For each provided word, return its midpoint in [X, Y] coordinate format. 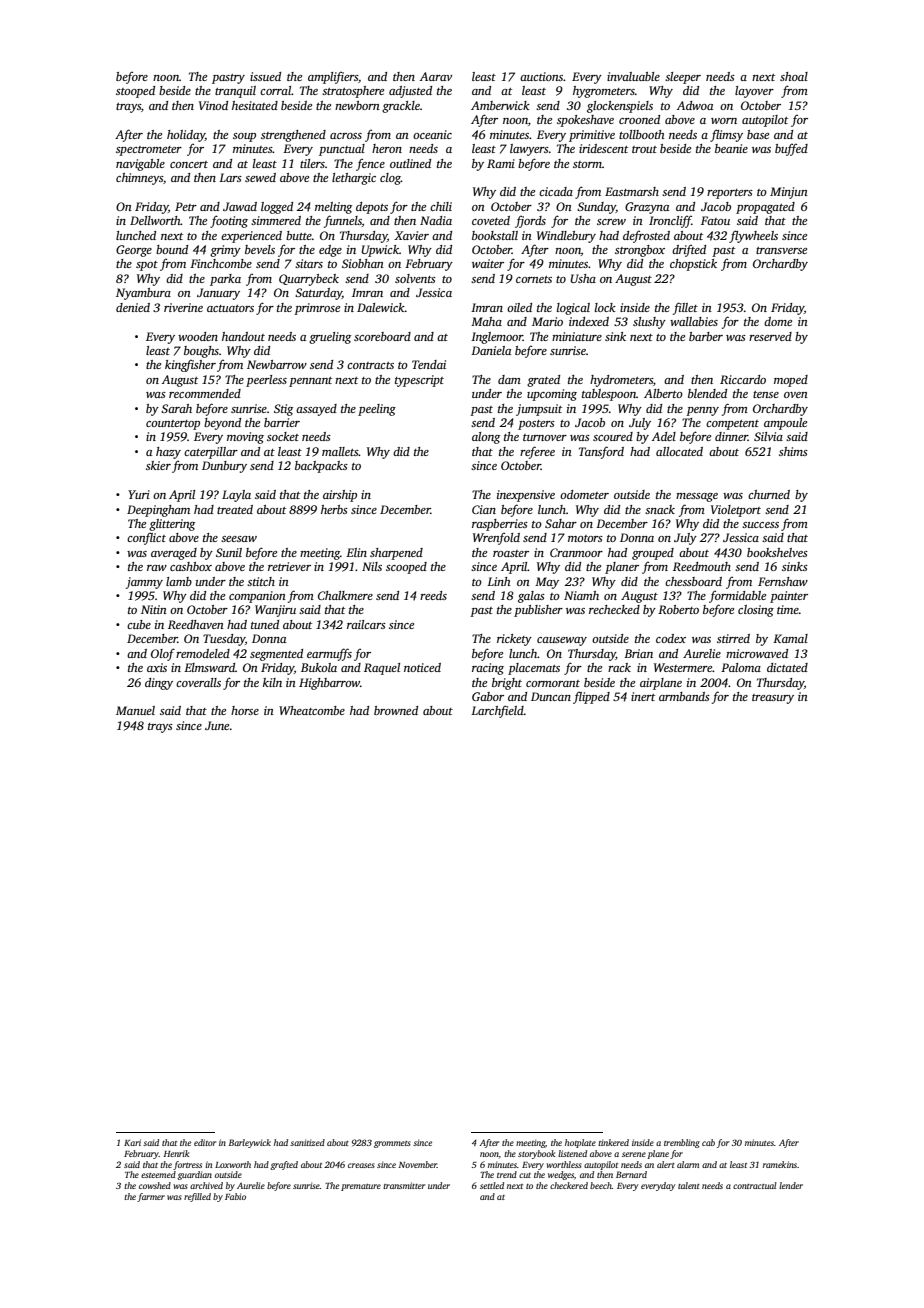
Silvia [768, 436]
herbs [334, 509]
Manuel [135, 710]
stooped [135, 92]
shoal [794, 76]
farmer [151, 1197]
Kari [132, 1142]
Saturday [318, 294]
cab [708, 1142]
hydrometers [621, 381]
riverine [183, 307]
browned [396, 710]
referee [537, 452]
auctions [541, 76]
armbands [684, 696]
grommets [392, 1144]
